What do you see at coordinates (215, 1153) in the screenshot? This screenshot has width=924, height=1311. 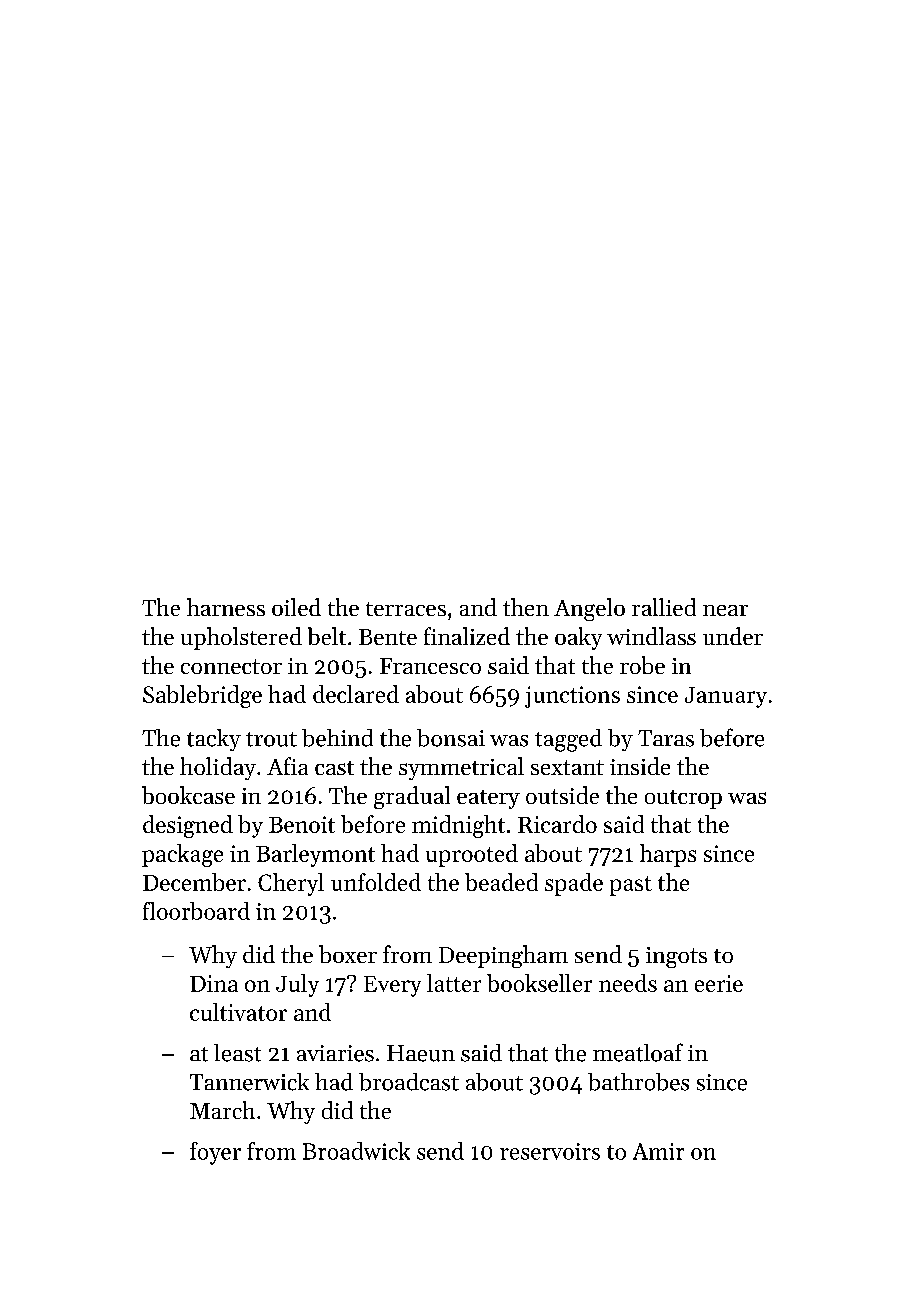 I see `foyer` at bounding box center [215, 1153].
